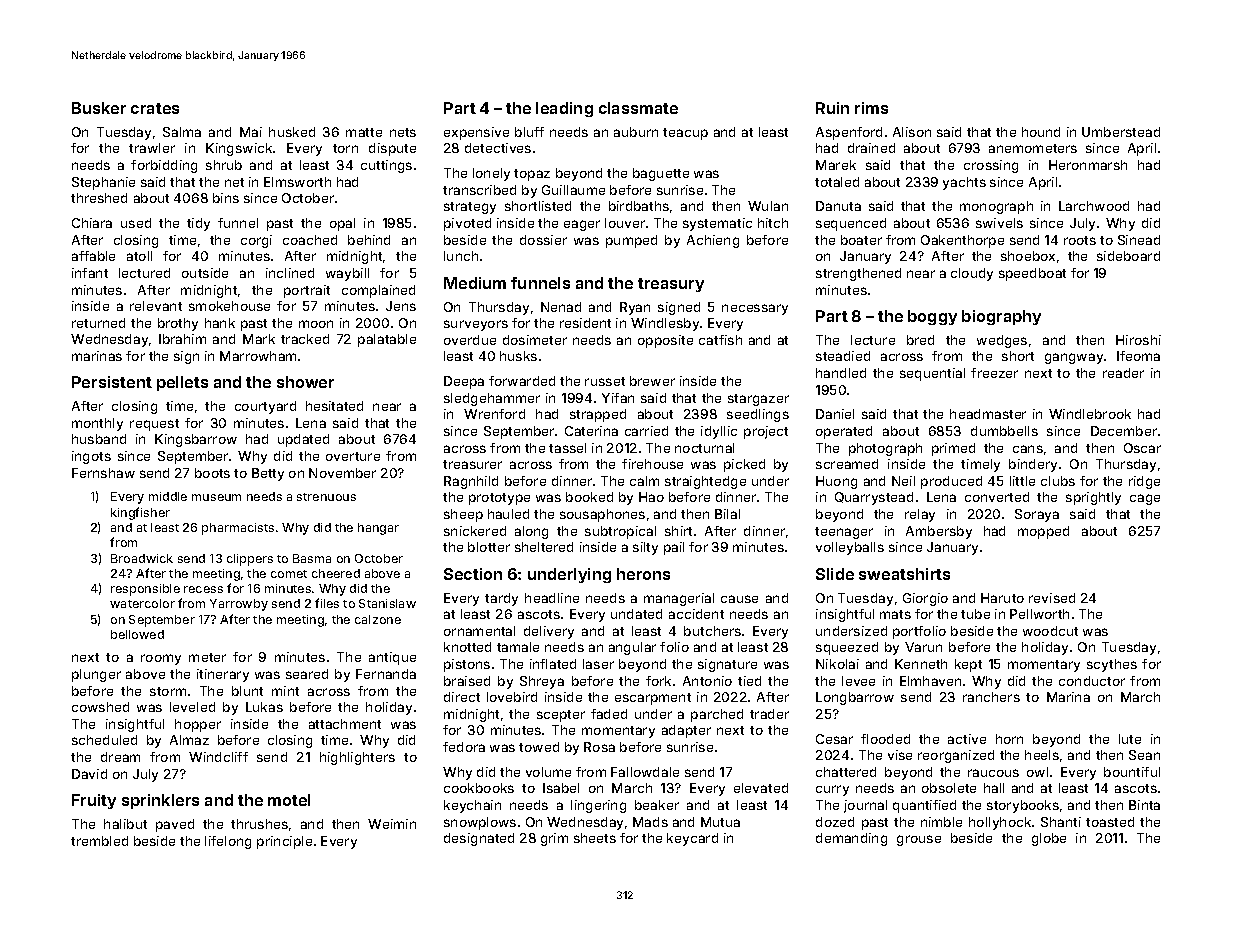  What do you see at coordinates (155, 108) in the screenshot?
I see `crates` at bounding box center [155, 108].
